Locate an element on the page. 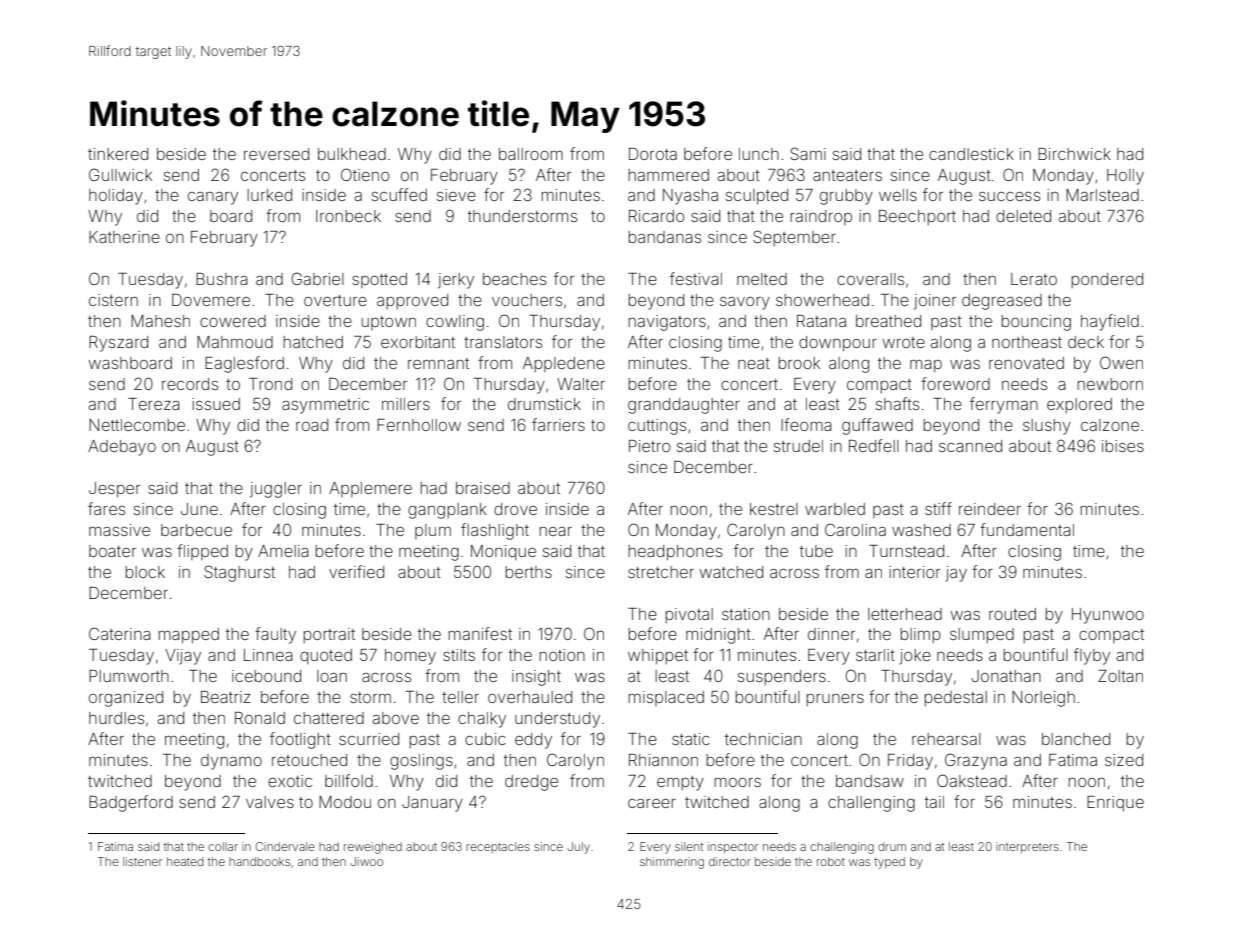 The height and width of the document is (952, 1233). kestrel is located at coordinates (774, 509).
